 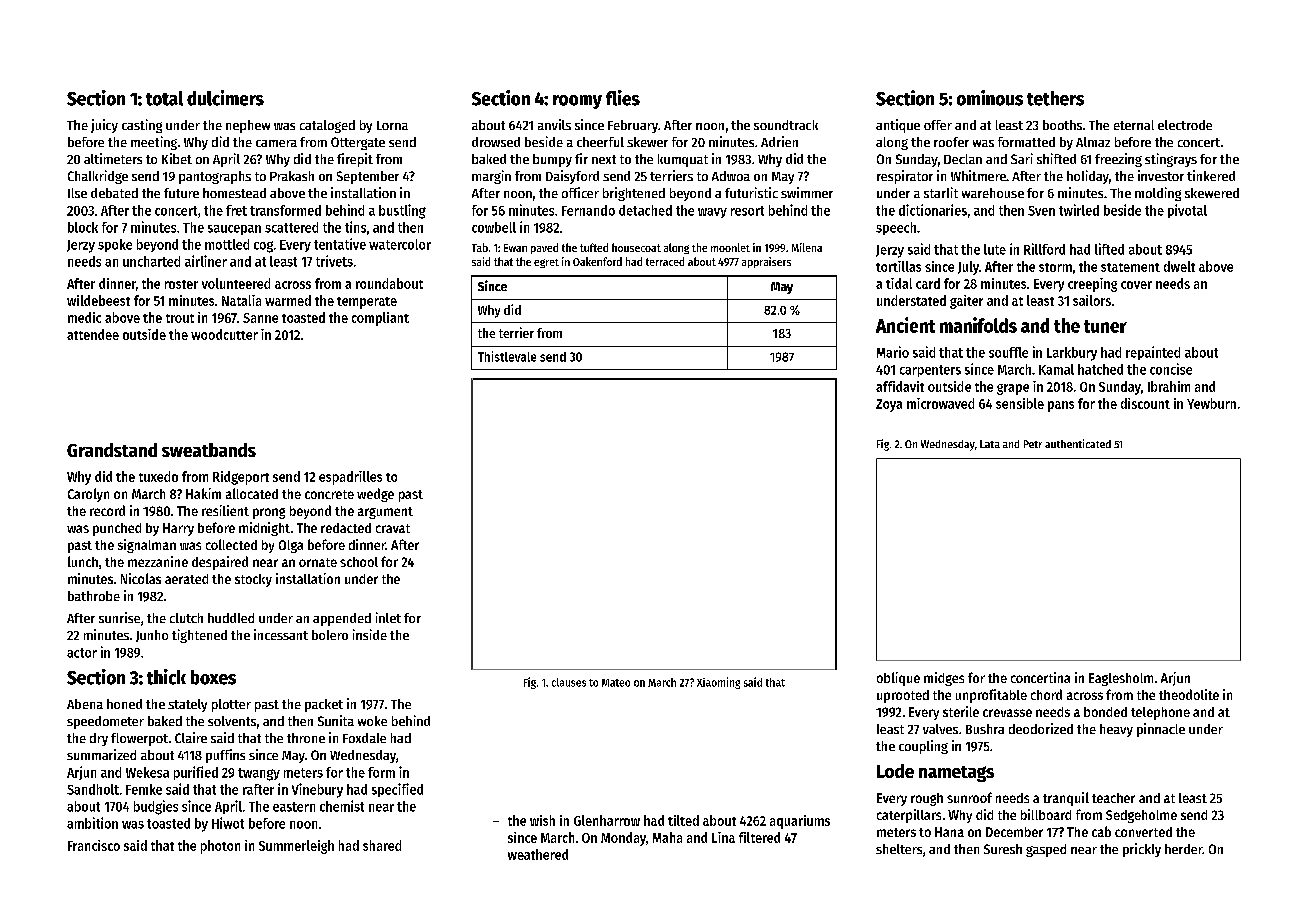 I want to click on weathered, so click(x=538, y=854).
